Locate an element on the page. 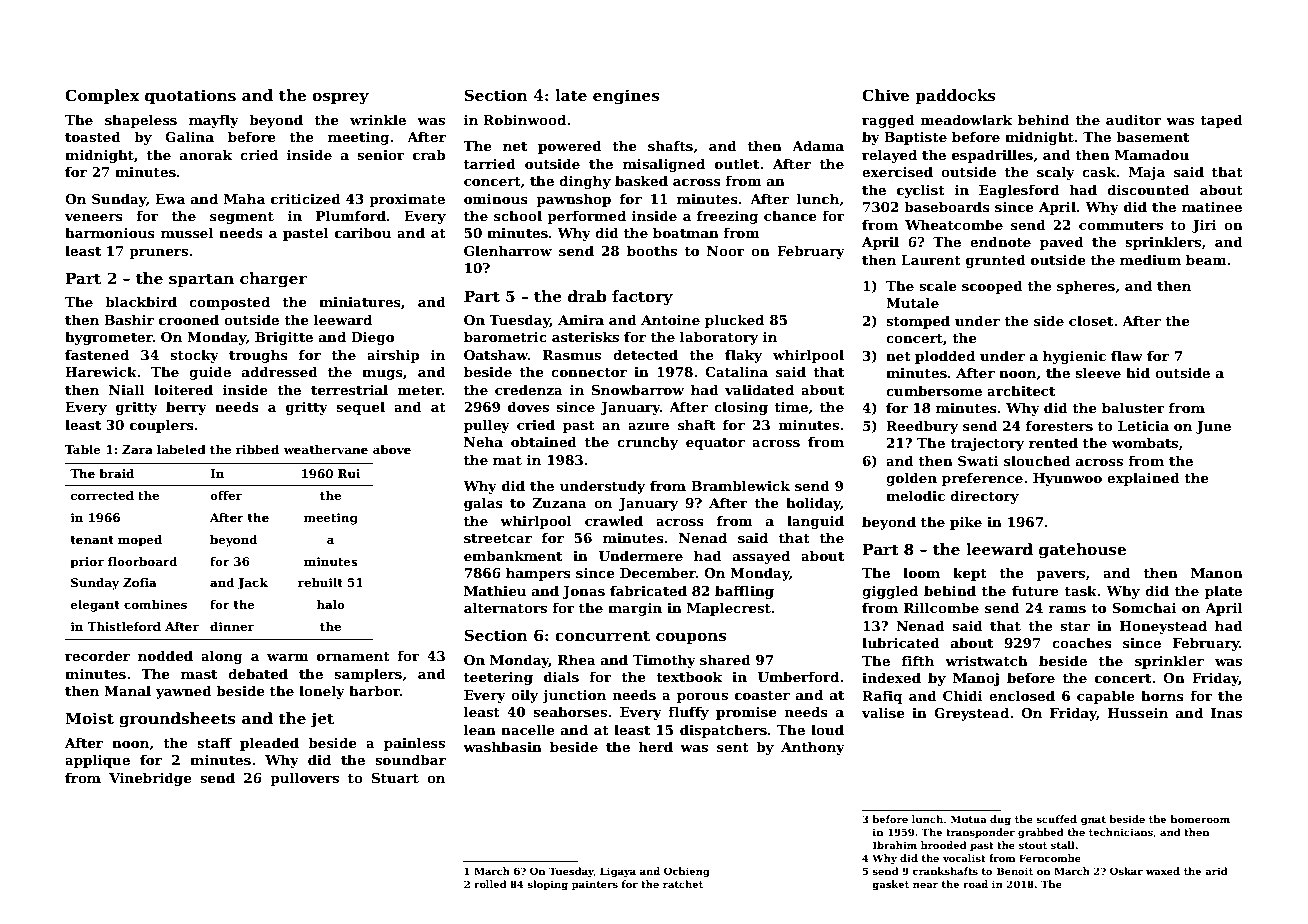 The image size is (1308, 924). Zara is located at coordinates (137, 449).
